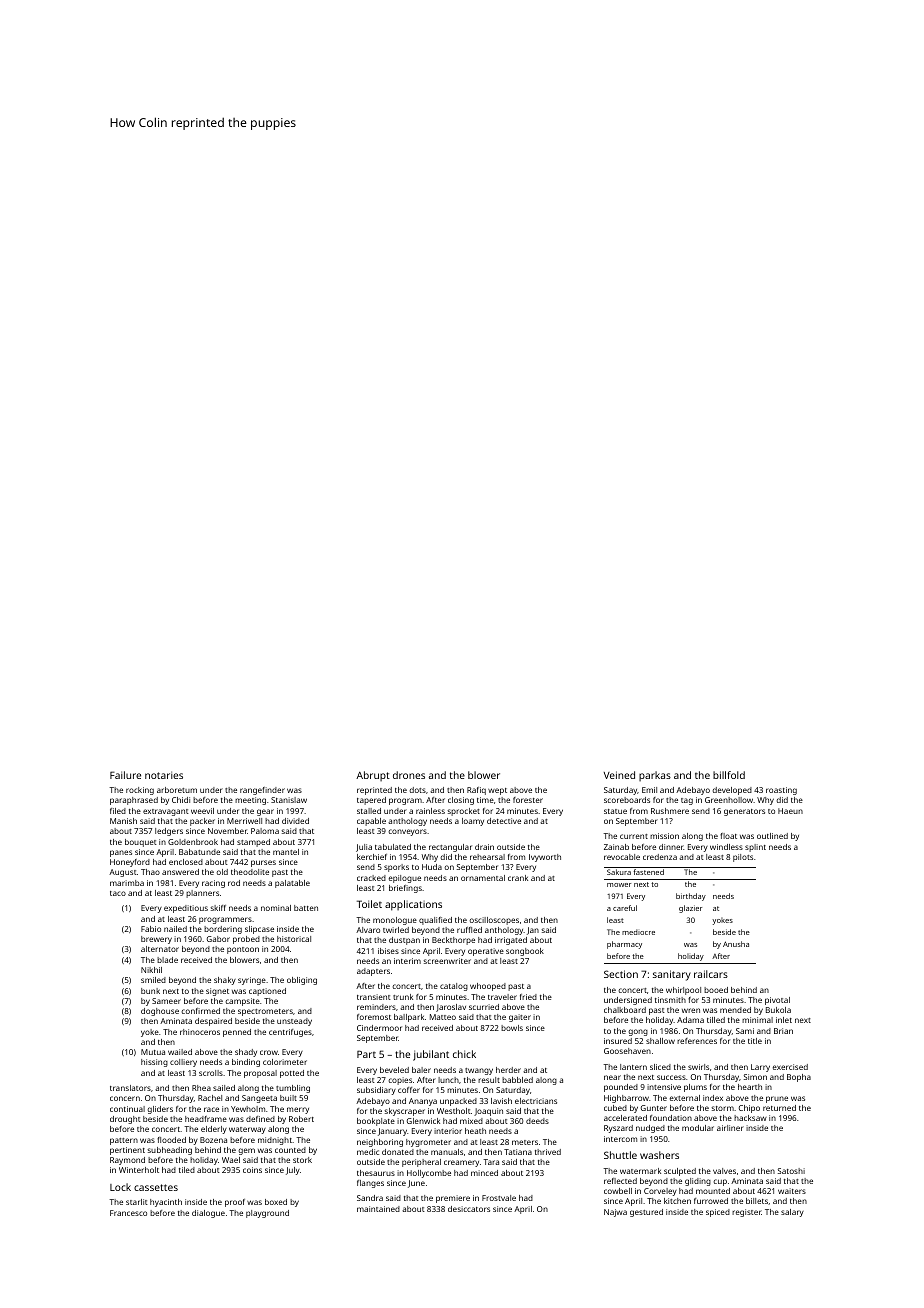  What do you see at coordinates (777, 1001) in the page?
I see `pivotal` at bounding box center [777, 1001].
